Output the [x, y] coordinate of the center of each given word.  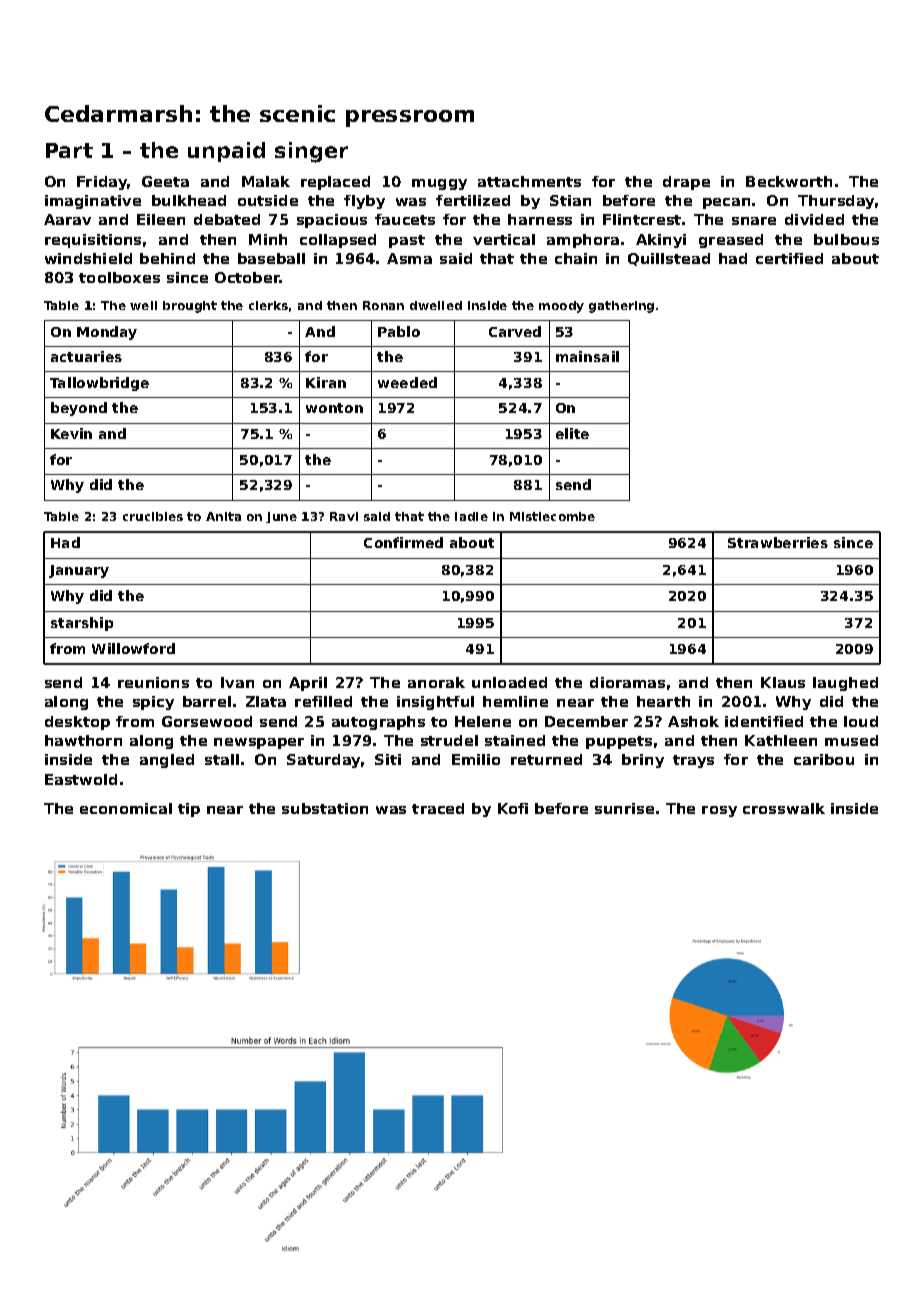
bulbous [846, 239]
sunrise [624, 808]
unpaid [226, 152]
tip [189, 810]
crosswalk [784, 808]
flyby [364, 202]
